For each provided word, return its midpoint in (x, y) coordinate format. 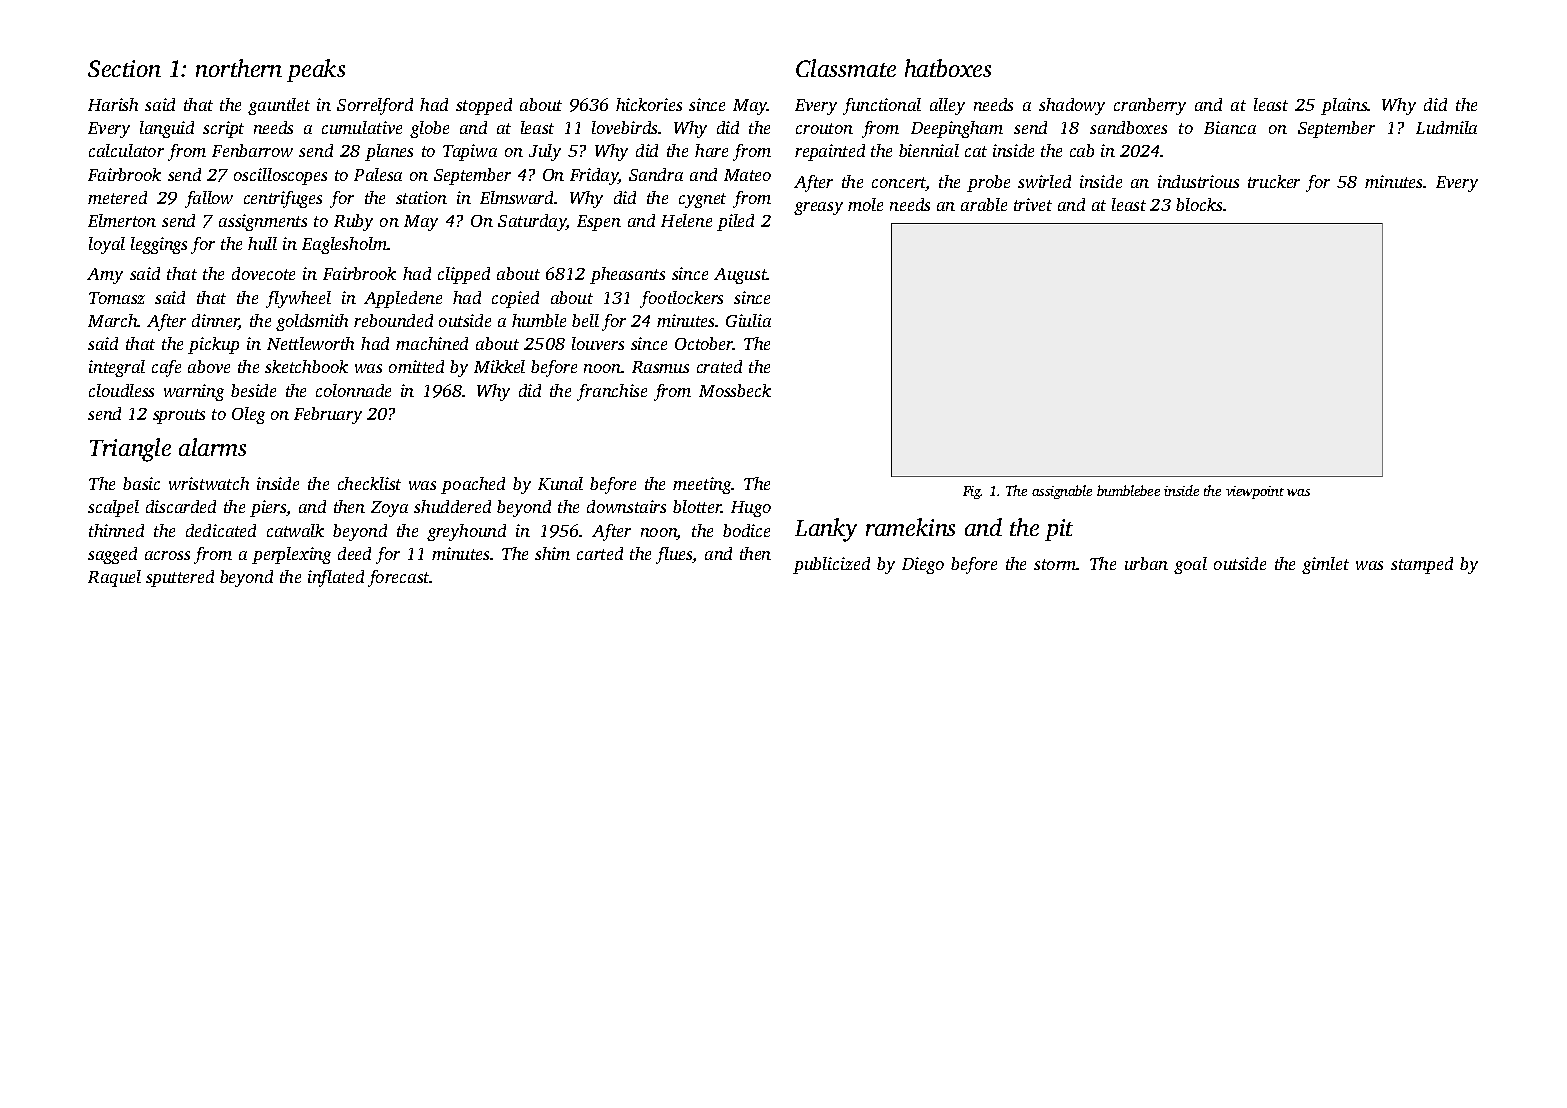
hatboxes (948, 68)
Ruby (353, 222)
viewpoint (1255, 492)
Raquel (114, 578)
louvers (598, 343)
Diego (923, 565)
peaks (316, 70)
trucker (1274, 181)
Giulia (748, 320)
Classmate (846, 68)
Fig (972, 492)
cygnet (702, 200)
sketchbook (306, 366)
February (328, 415)
